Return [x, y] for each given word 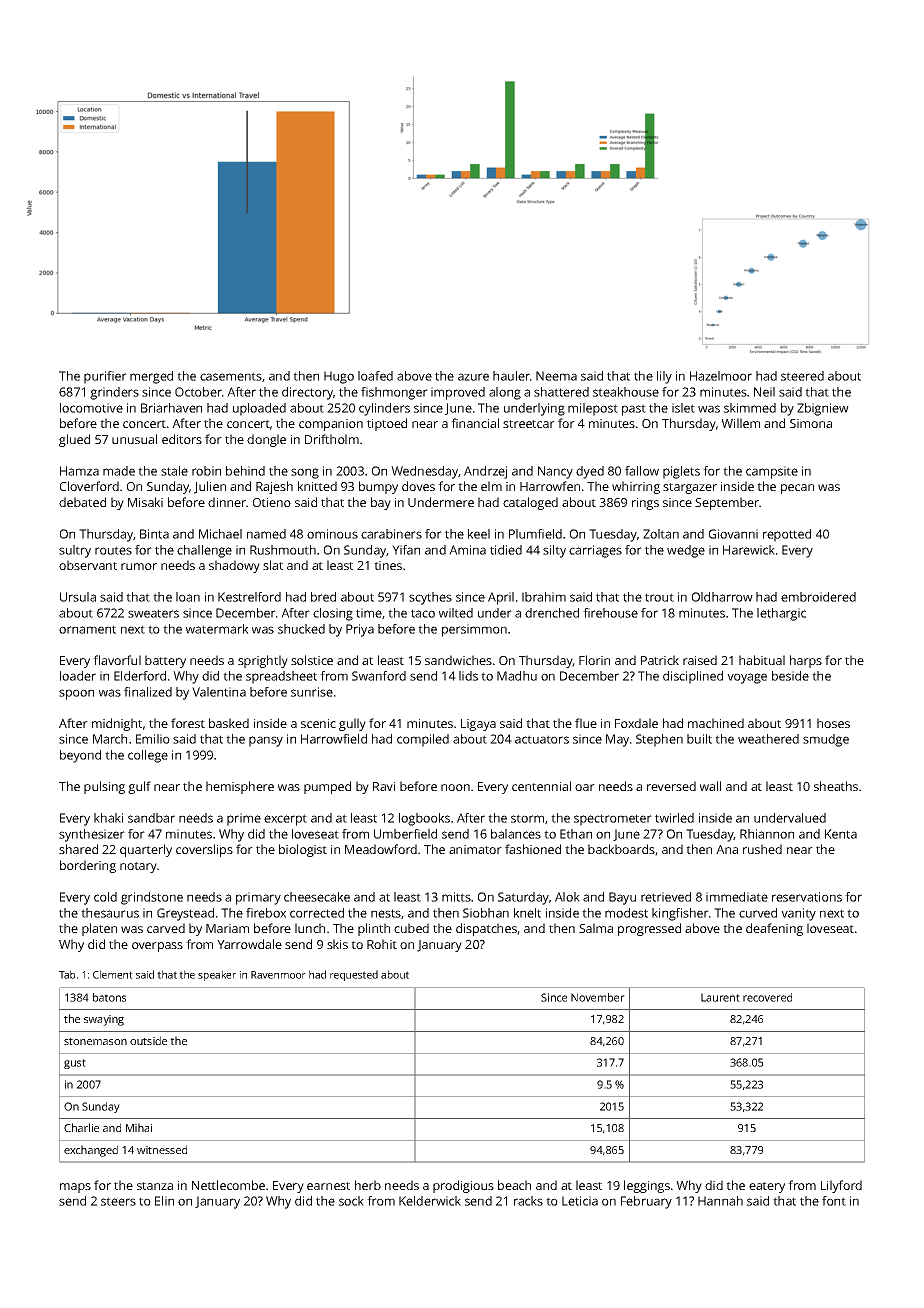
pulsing [104, 787]
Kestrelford [249, 597]
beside [790, 676]
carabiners [391, 534]
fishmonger [394, 393]
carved [166, 928]
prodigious [463, 1186]
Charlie [81, 1127]
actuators [542, 739]
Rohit [382, 944]
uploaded [259, 409]
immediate [737, 897]
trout [659, 597]
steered [802, 376]
